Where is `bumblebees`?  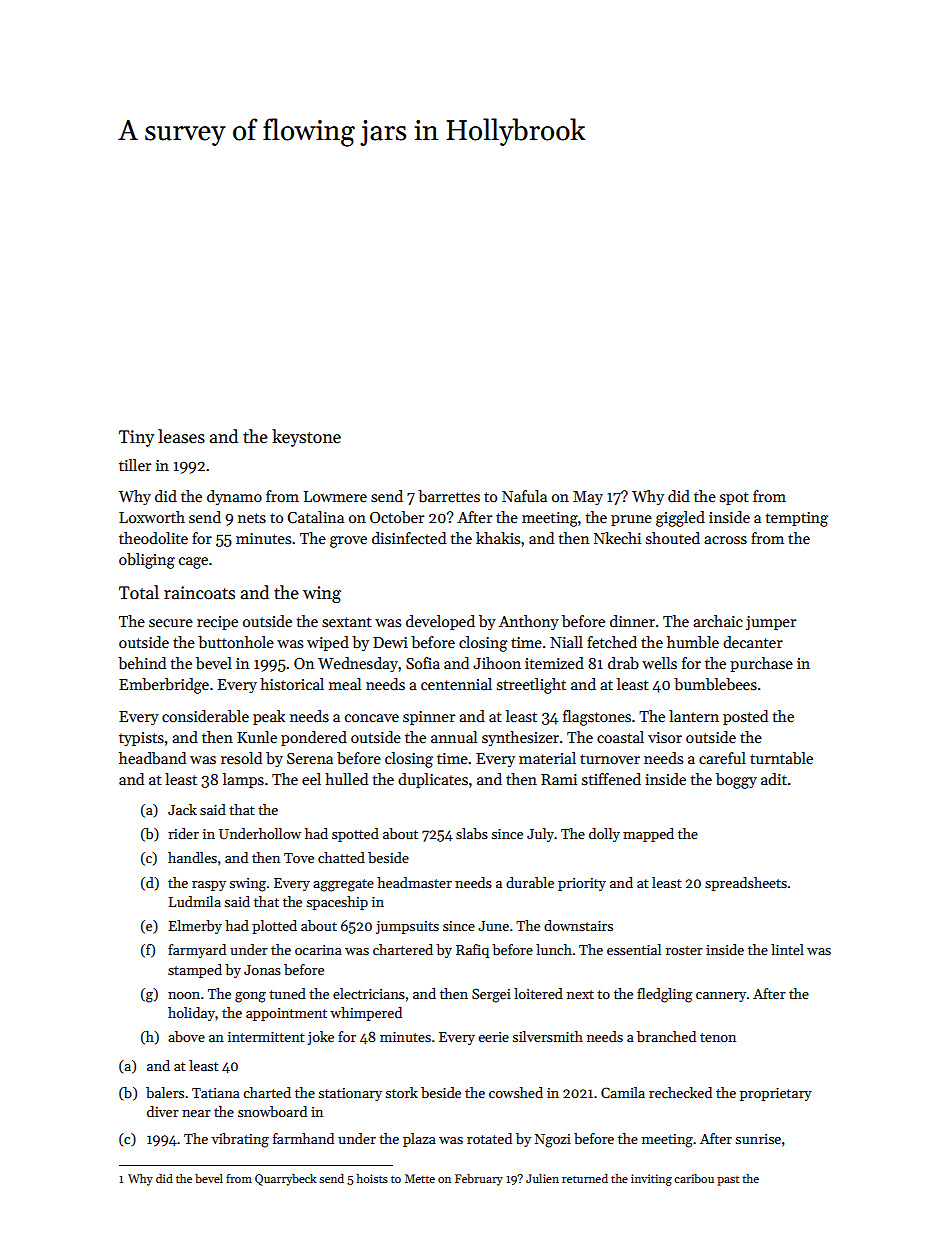
bumblebees is located at coordinates (715, 684).
